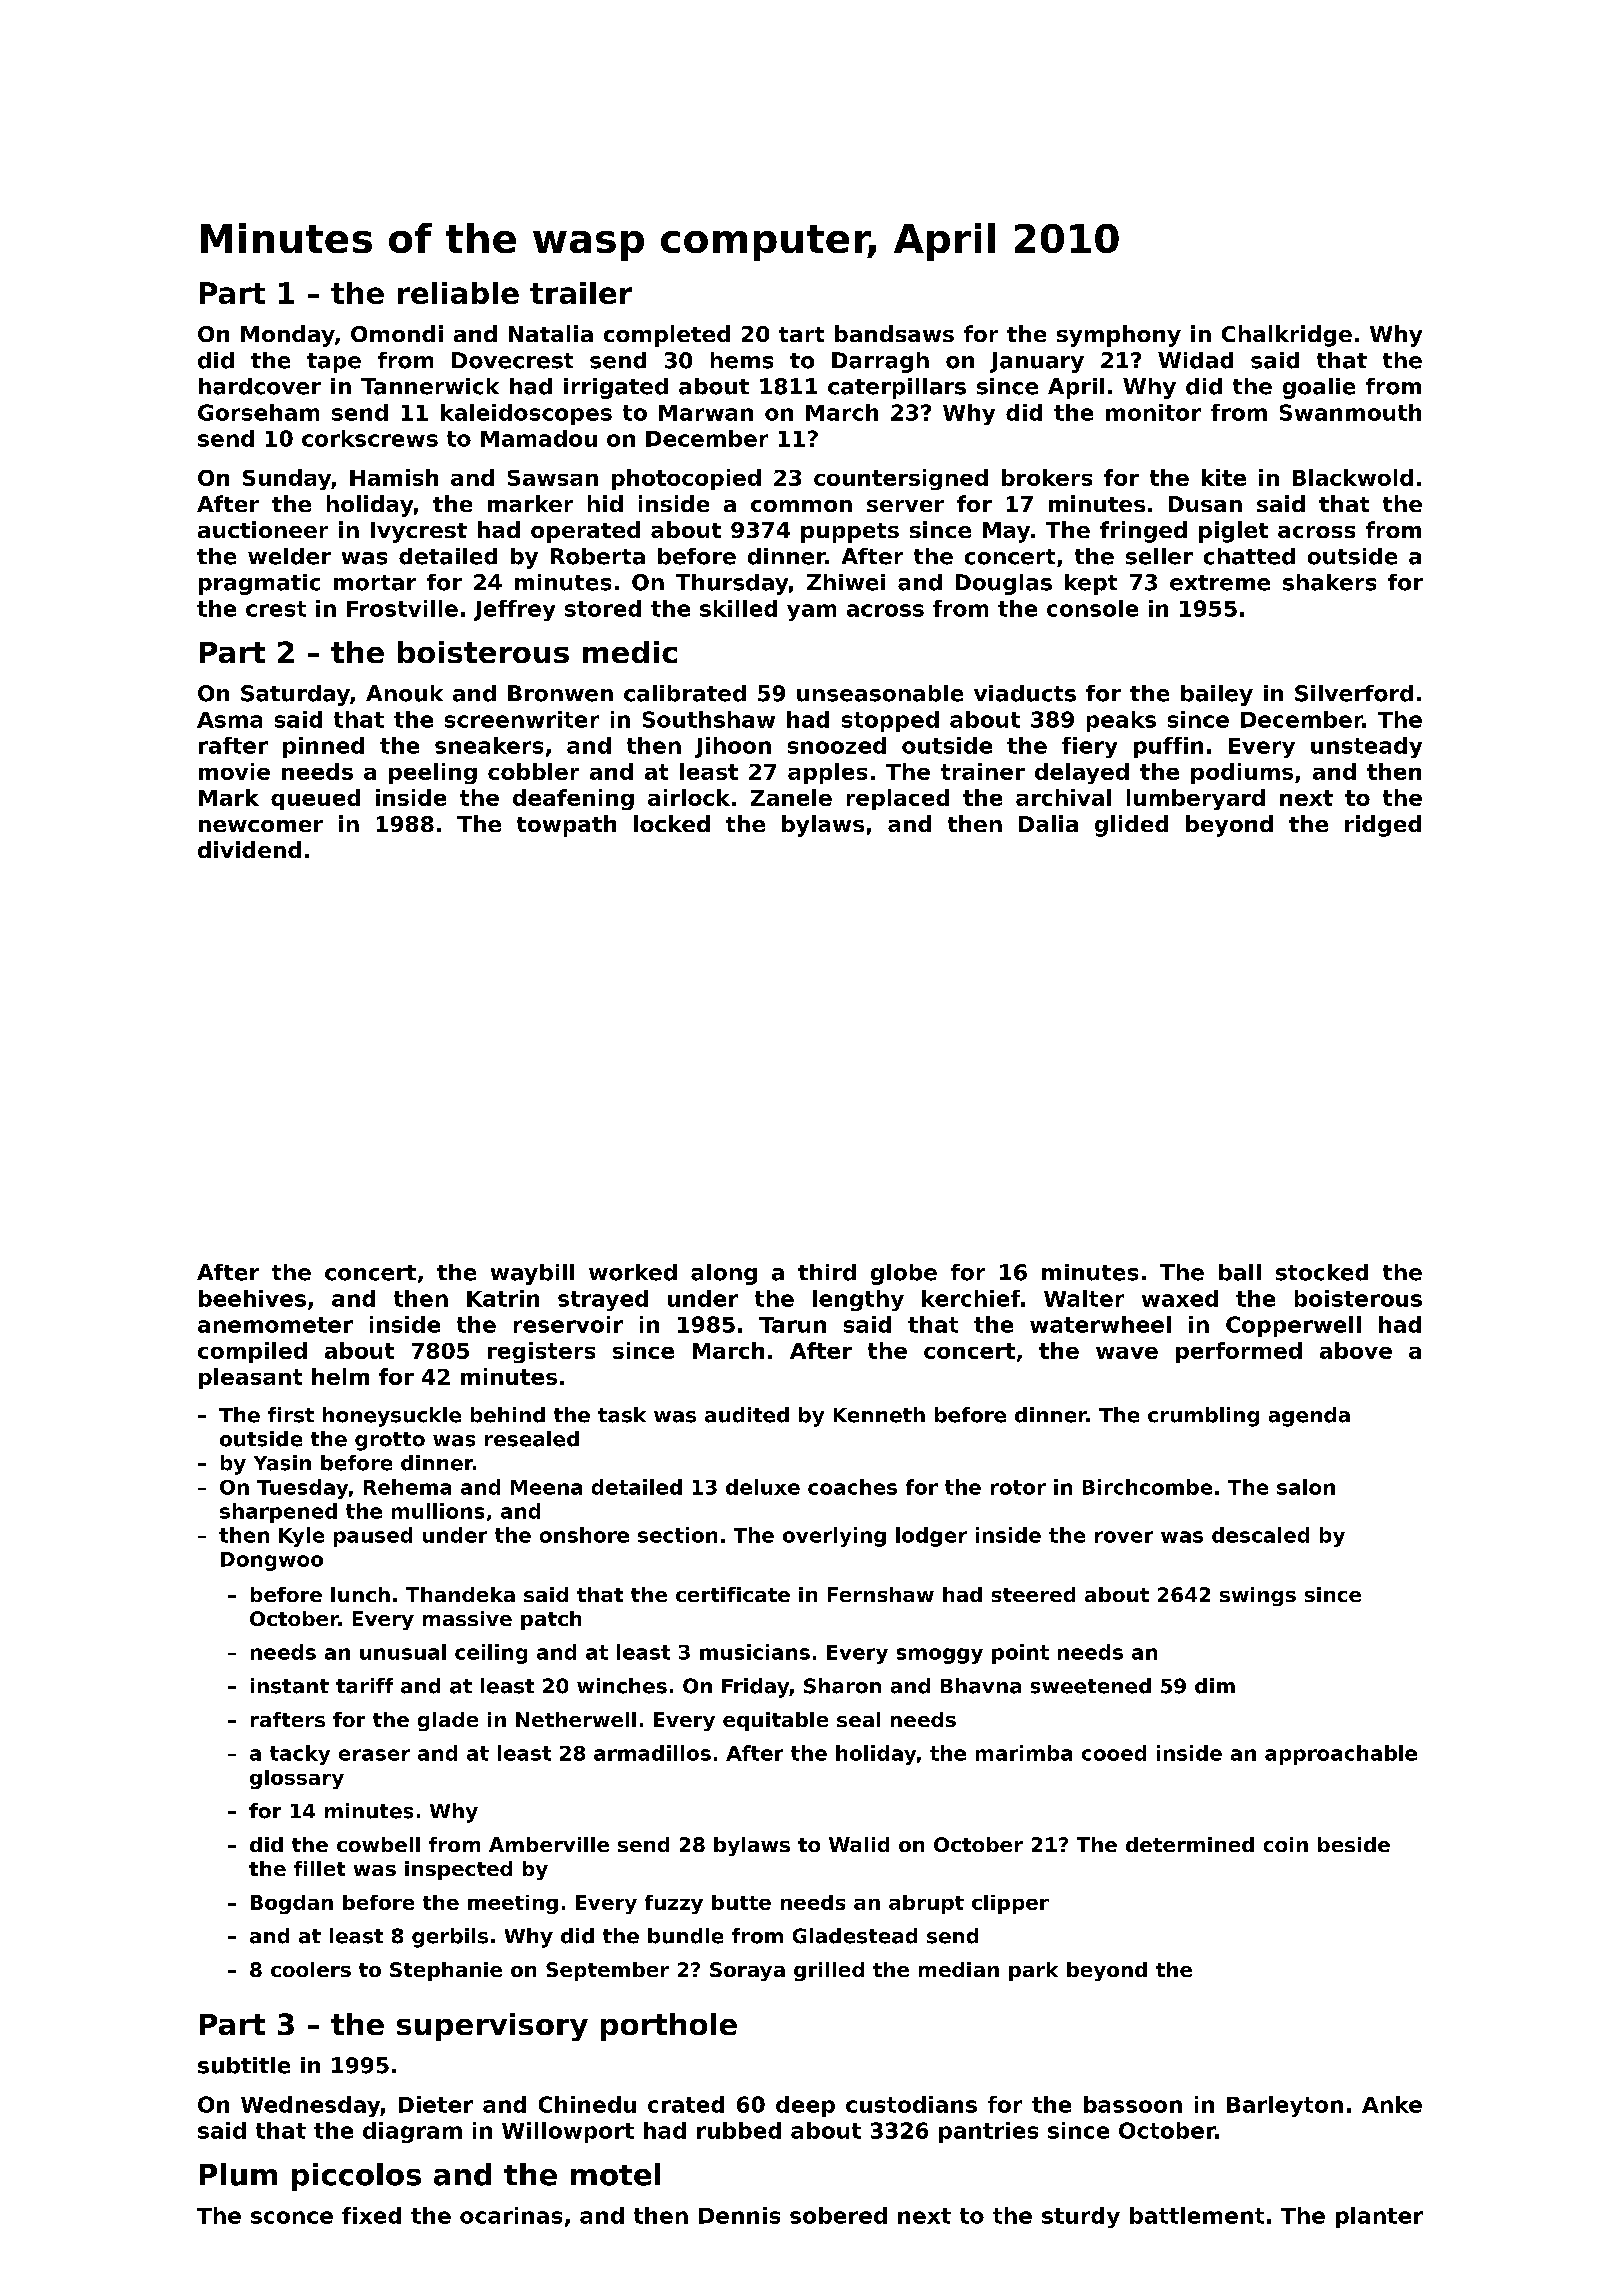 Image resolution: width=1620 pixels, height=2292 pixels. Describe the element at coordinates (458, 293) in the screenshot. I see `reliable` at that location.
